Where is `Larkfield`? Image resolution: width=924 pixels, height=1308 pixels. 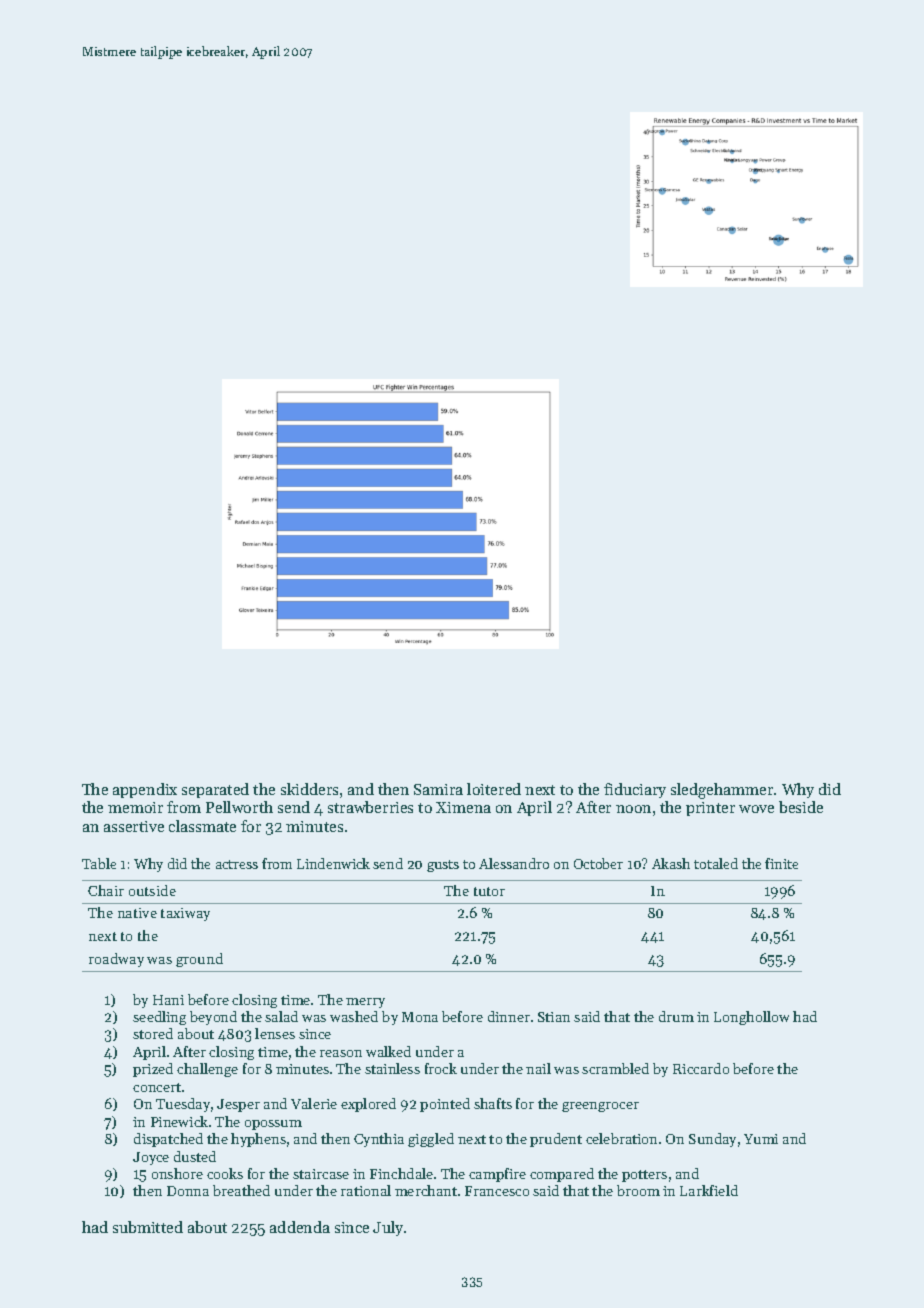 Larkfield is located at coordinates (709, 1190).
